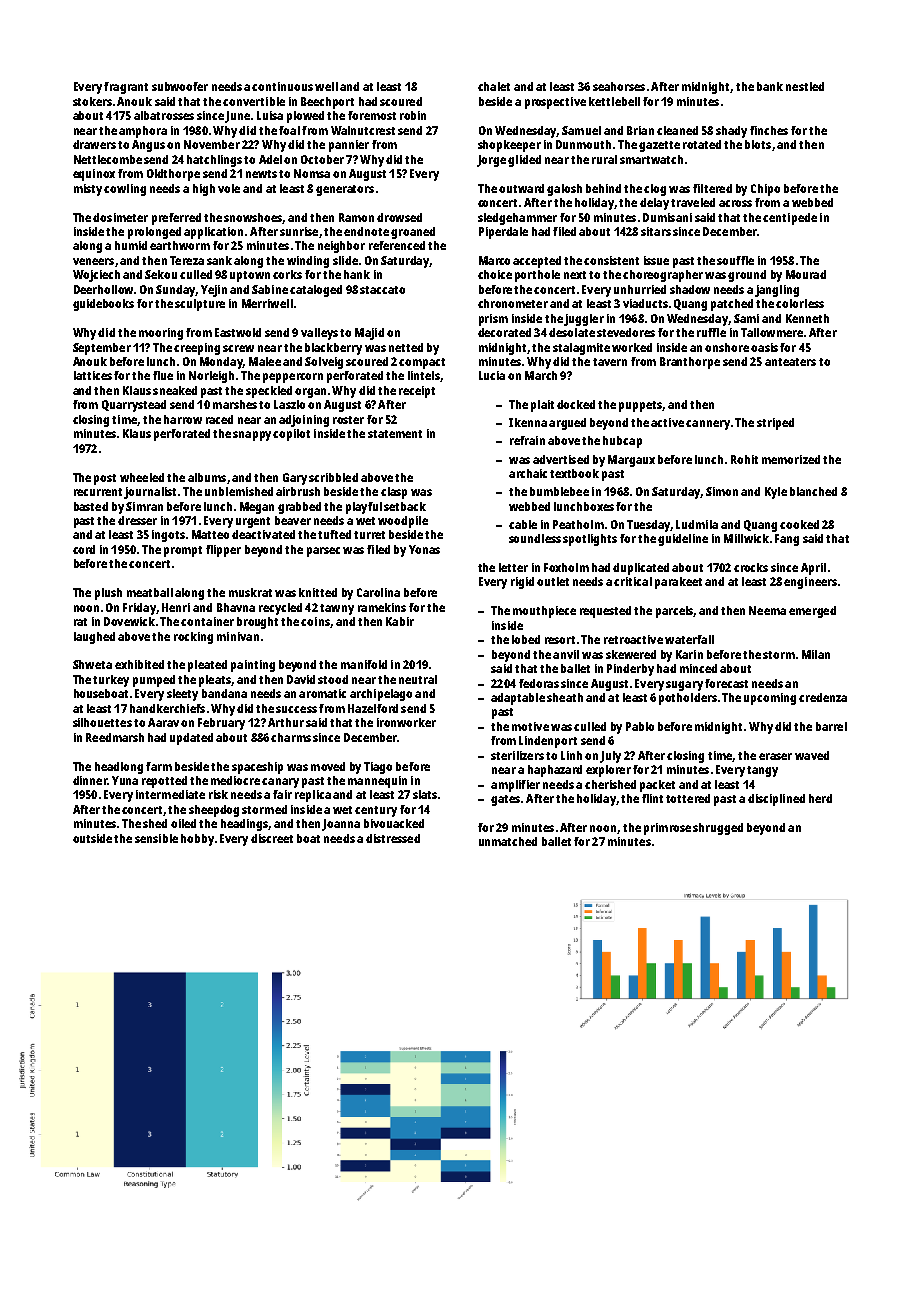 This page has width=924, height=1308. I want to click on continuous, so click(282, 86).
